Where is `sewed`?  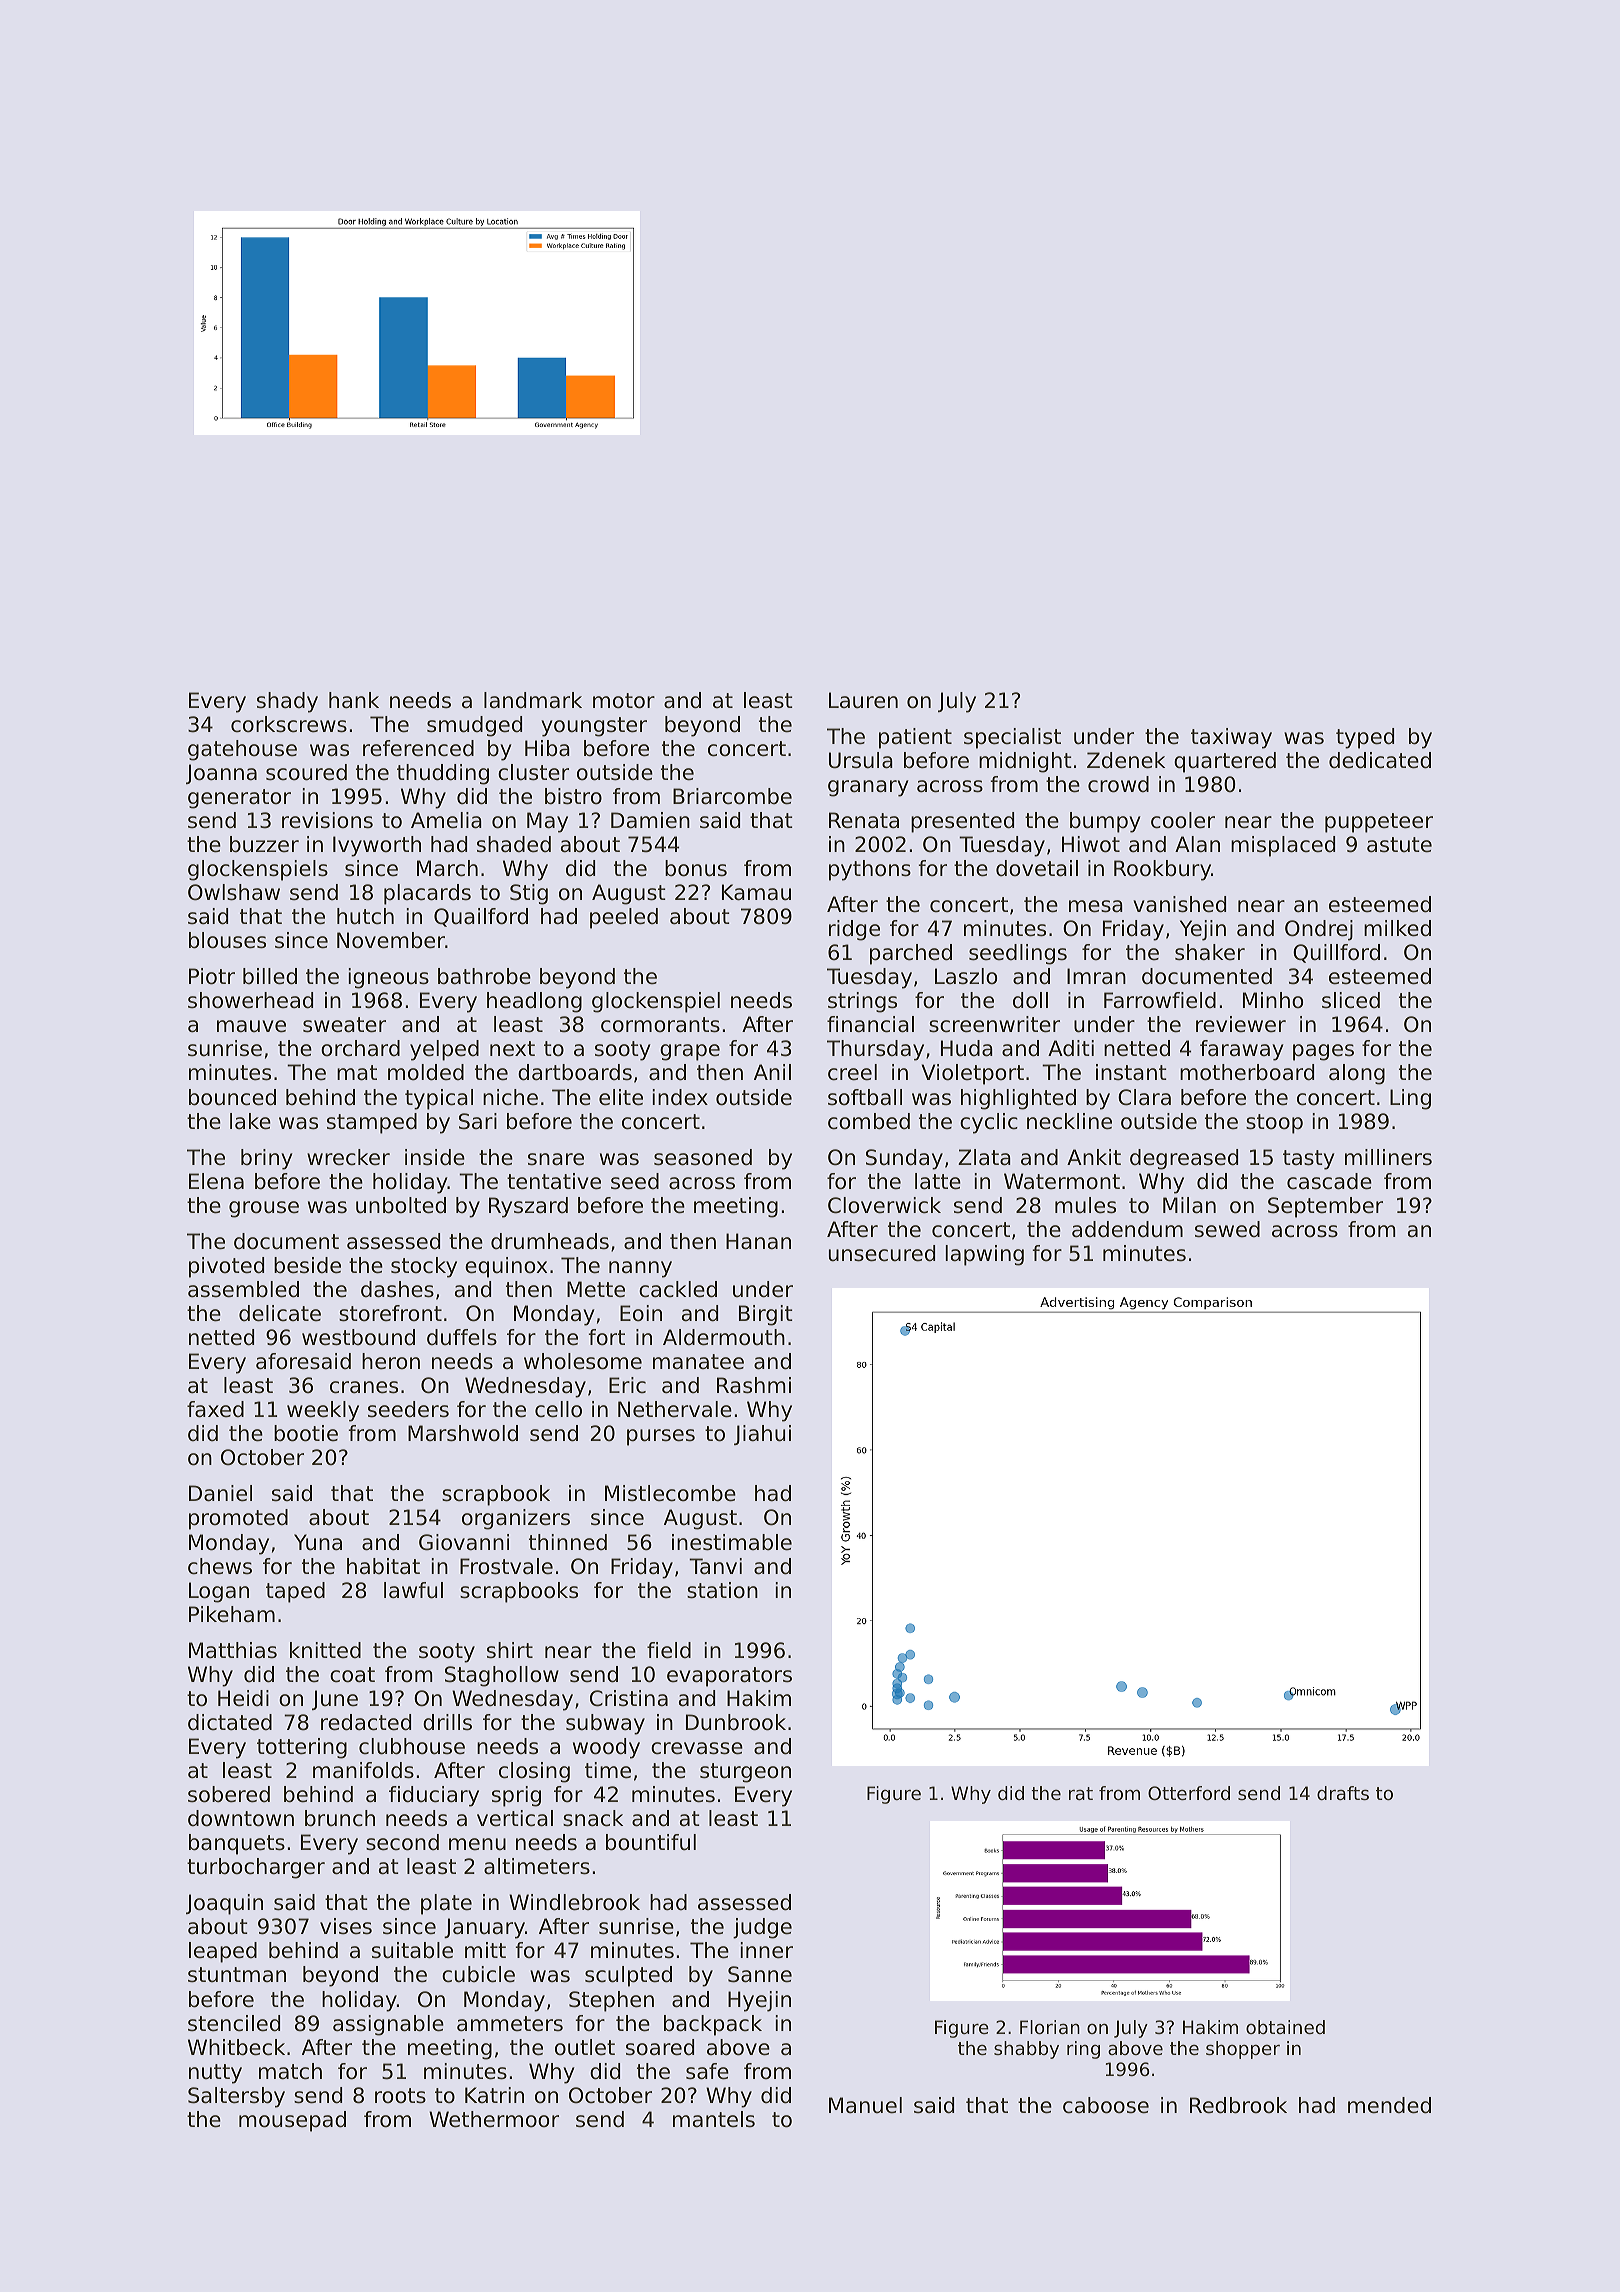
sewed is located at coordinates (1227, 1229).
